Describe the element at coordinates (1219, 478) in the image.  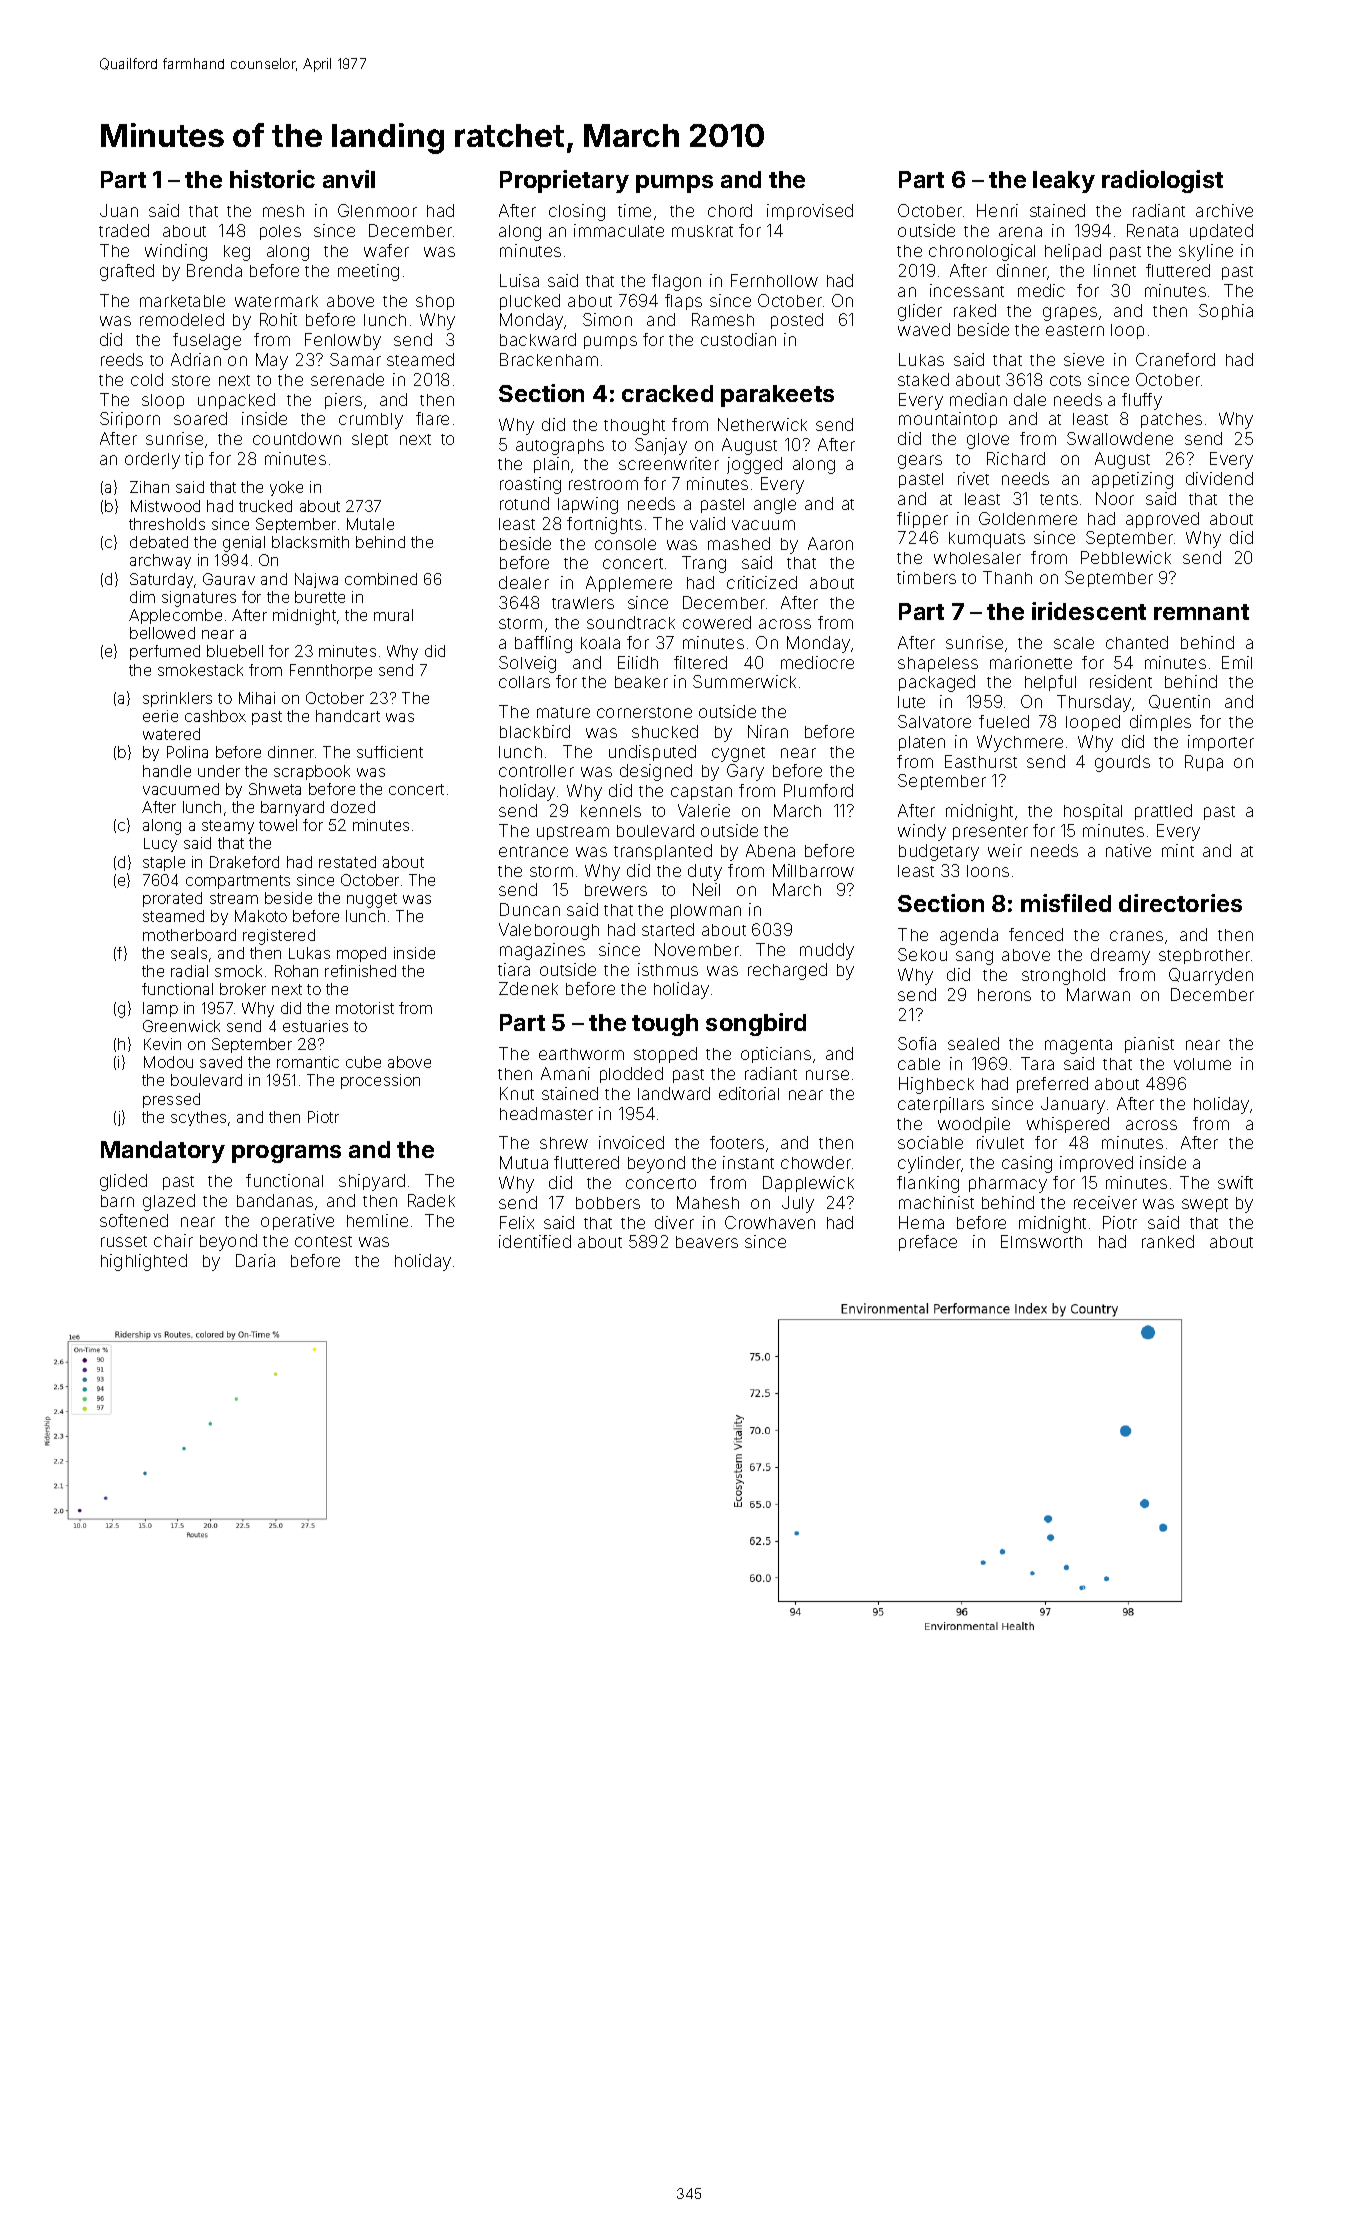
I see `dividend` at that location.
